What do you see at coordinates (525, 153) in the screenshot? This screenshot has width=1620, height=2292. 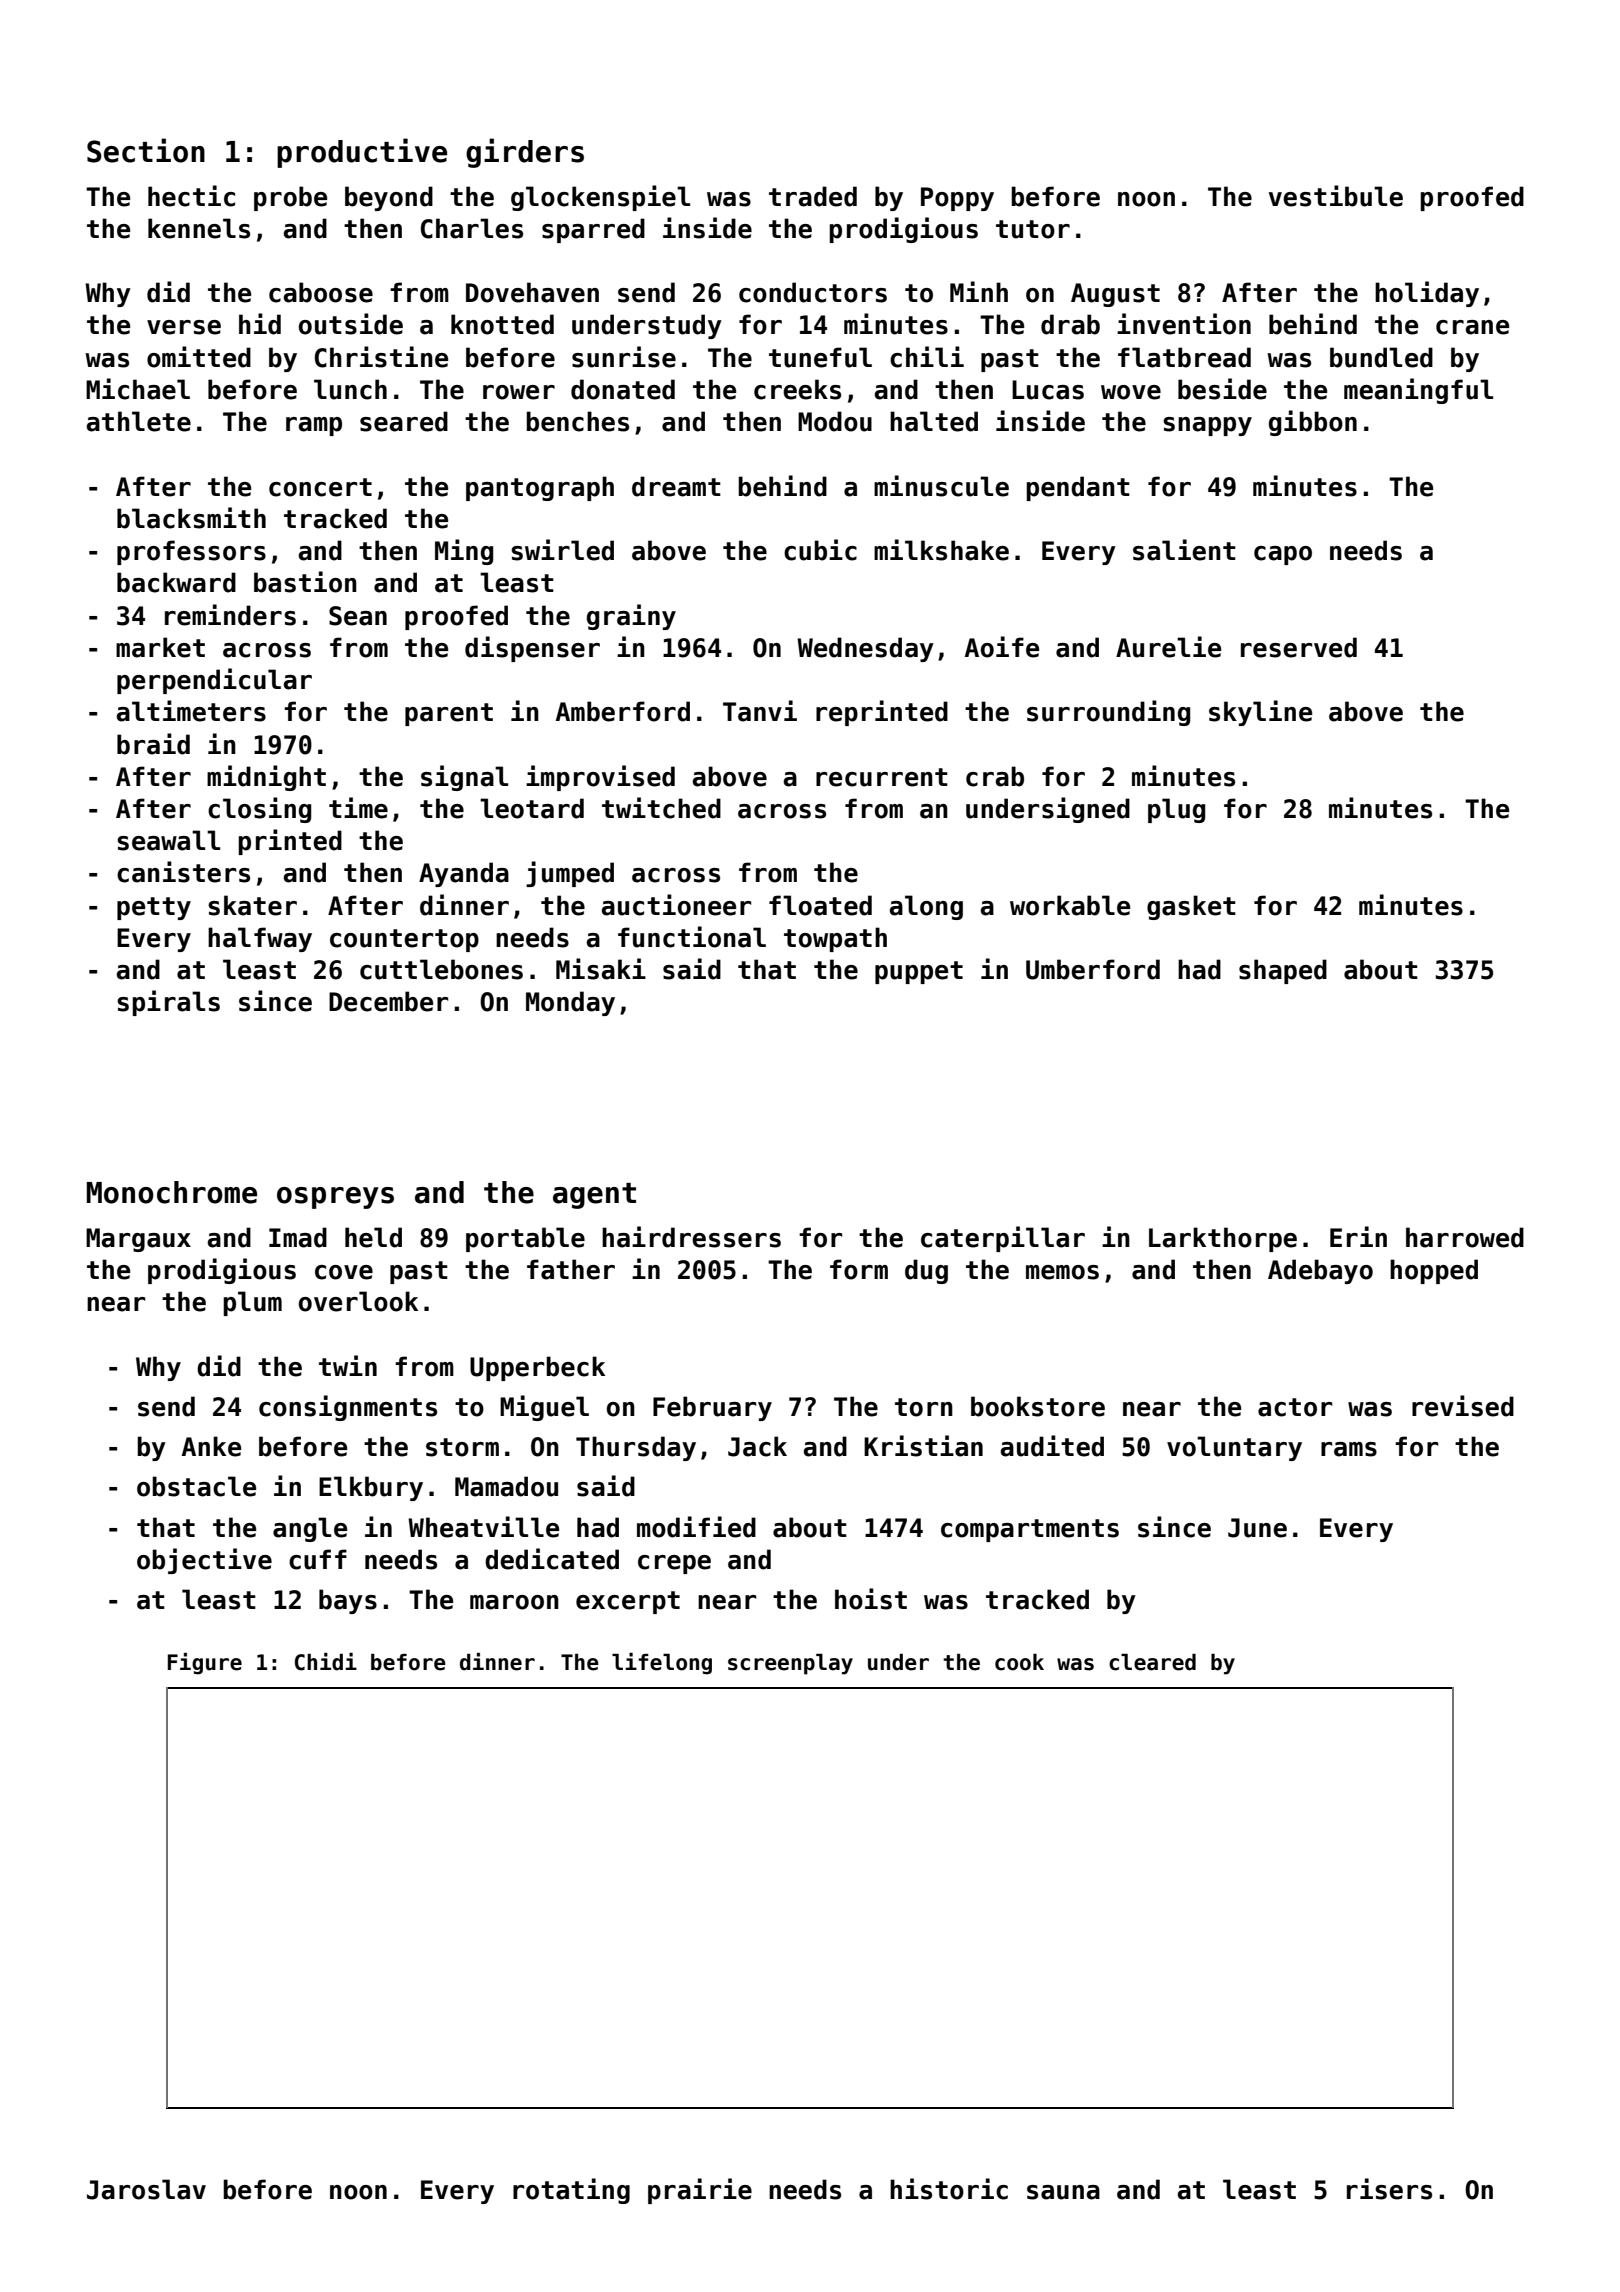 I see `girders` at bounding box center [525, 153].
